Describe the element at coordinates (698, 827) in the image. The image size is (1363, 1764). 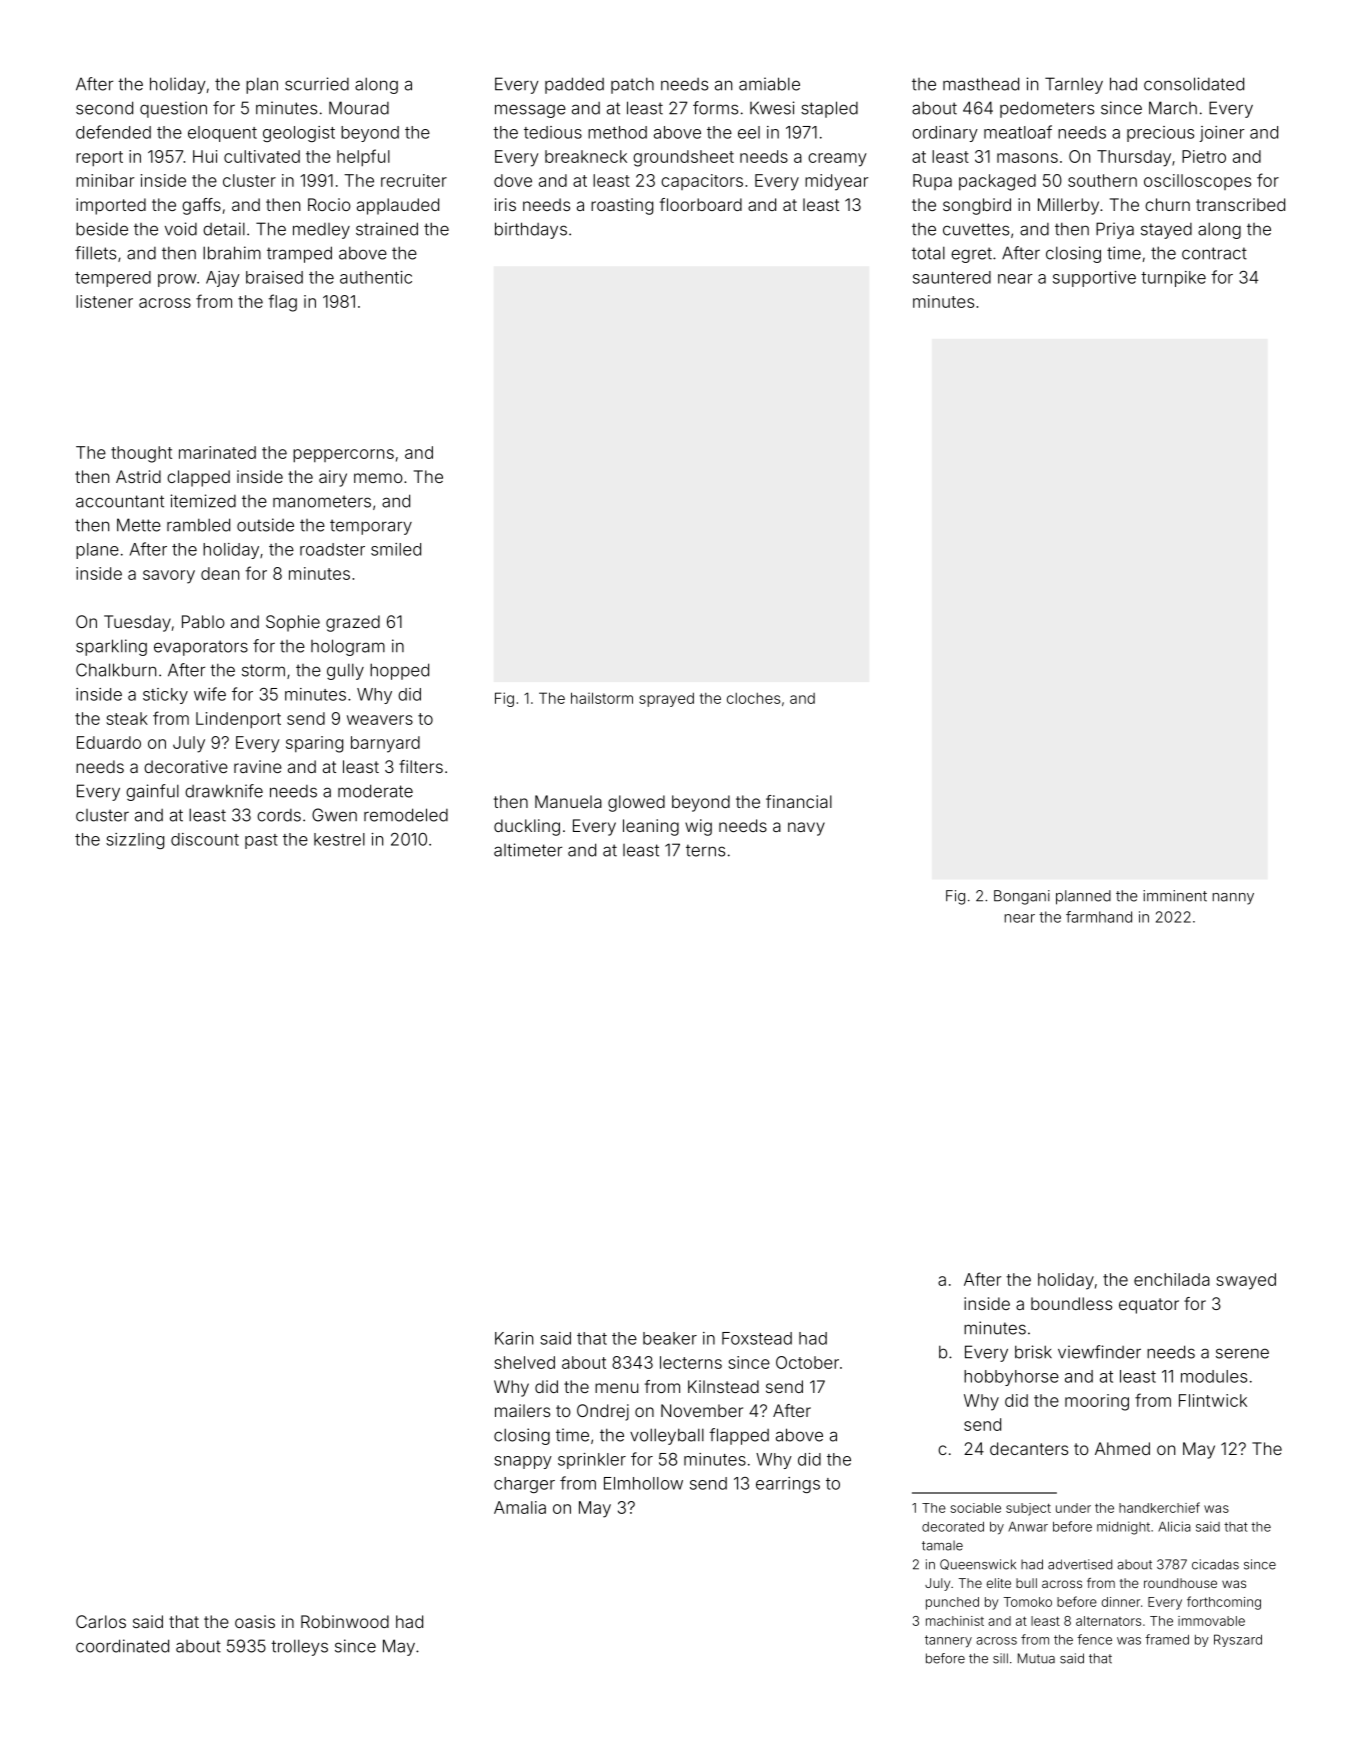
I see `wig` at that location.
